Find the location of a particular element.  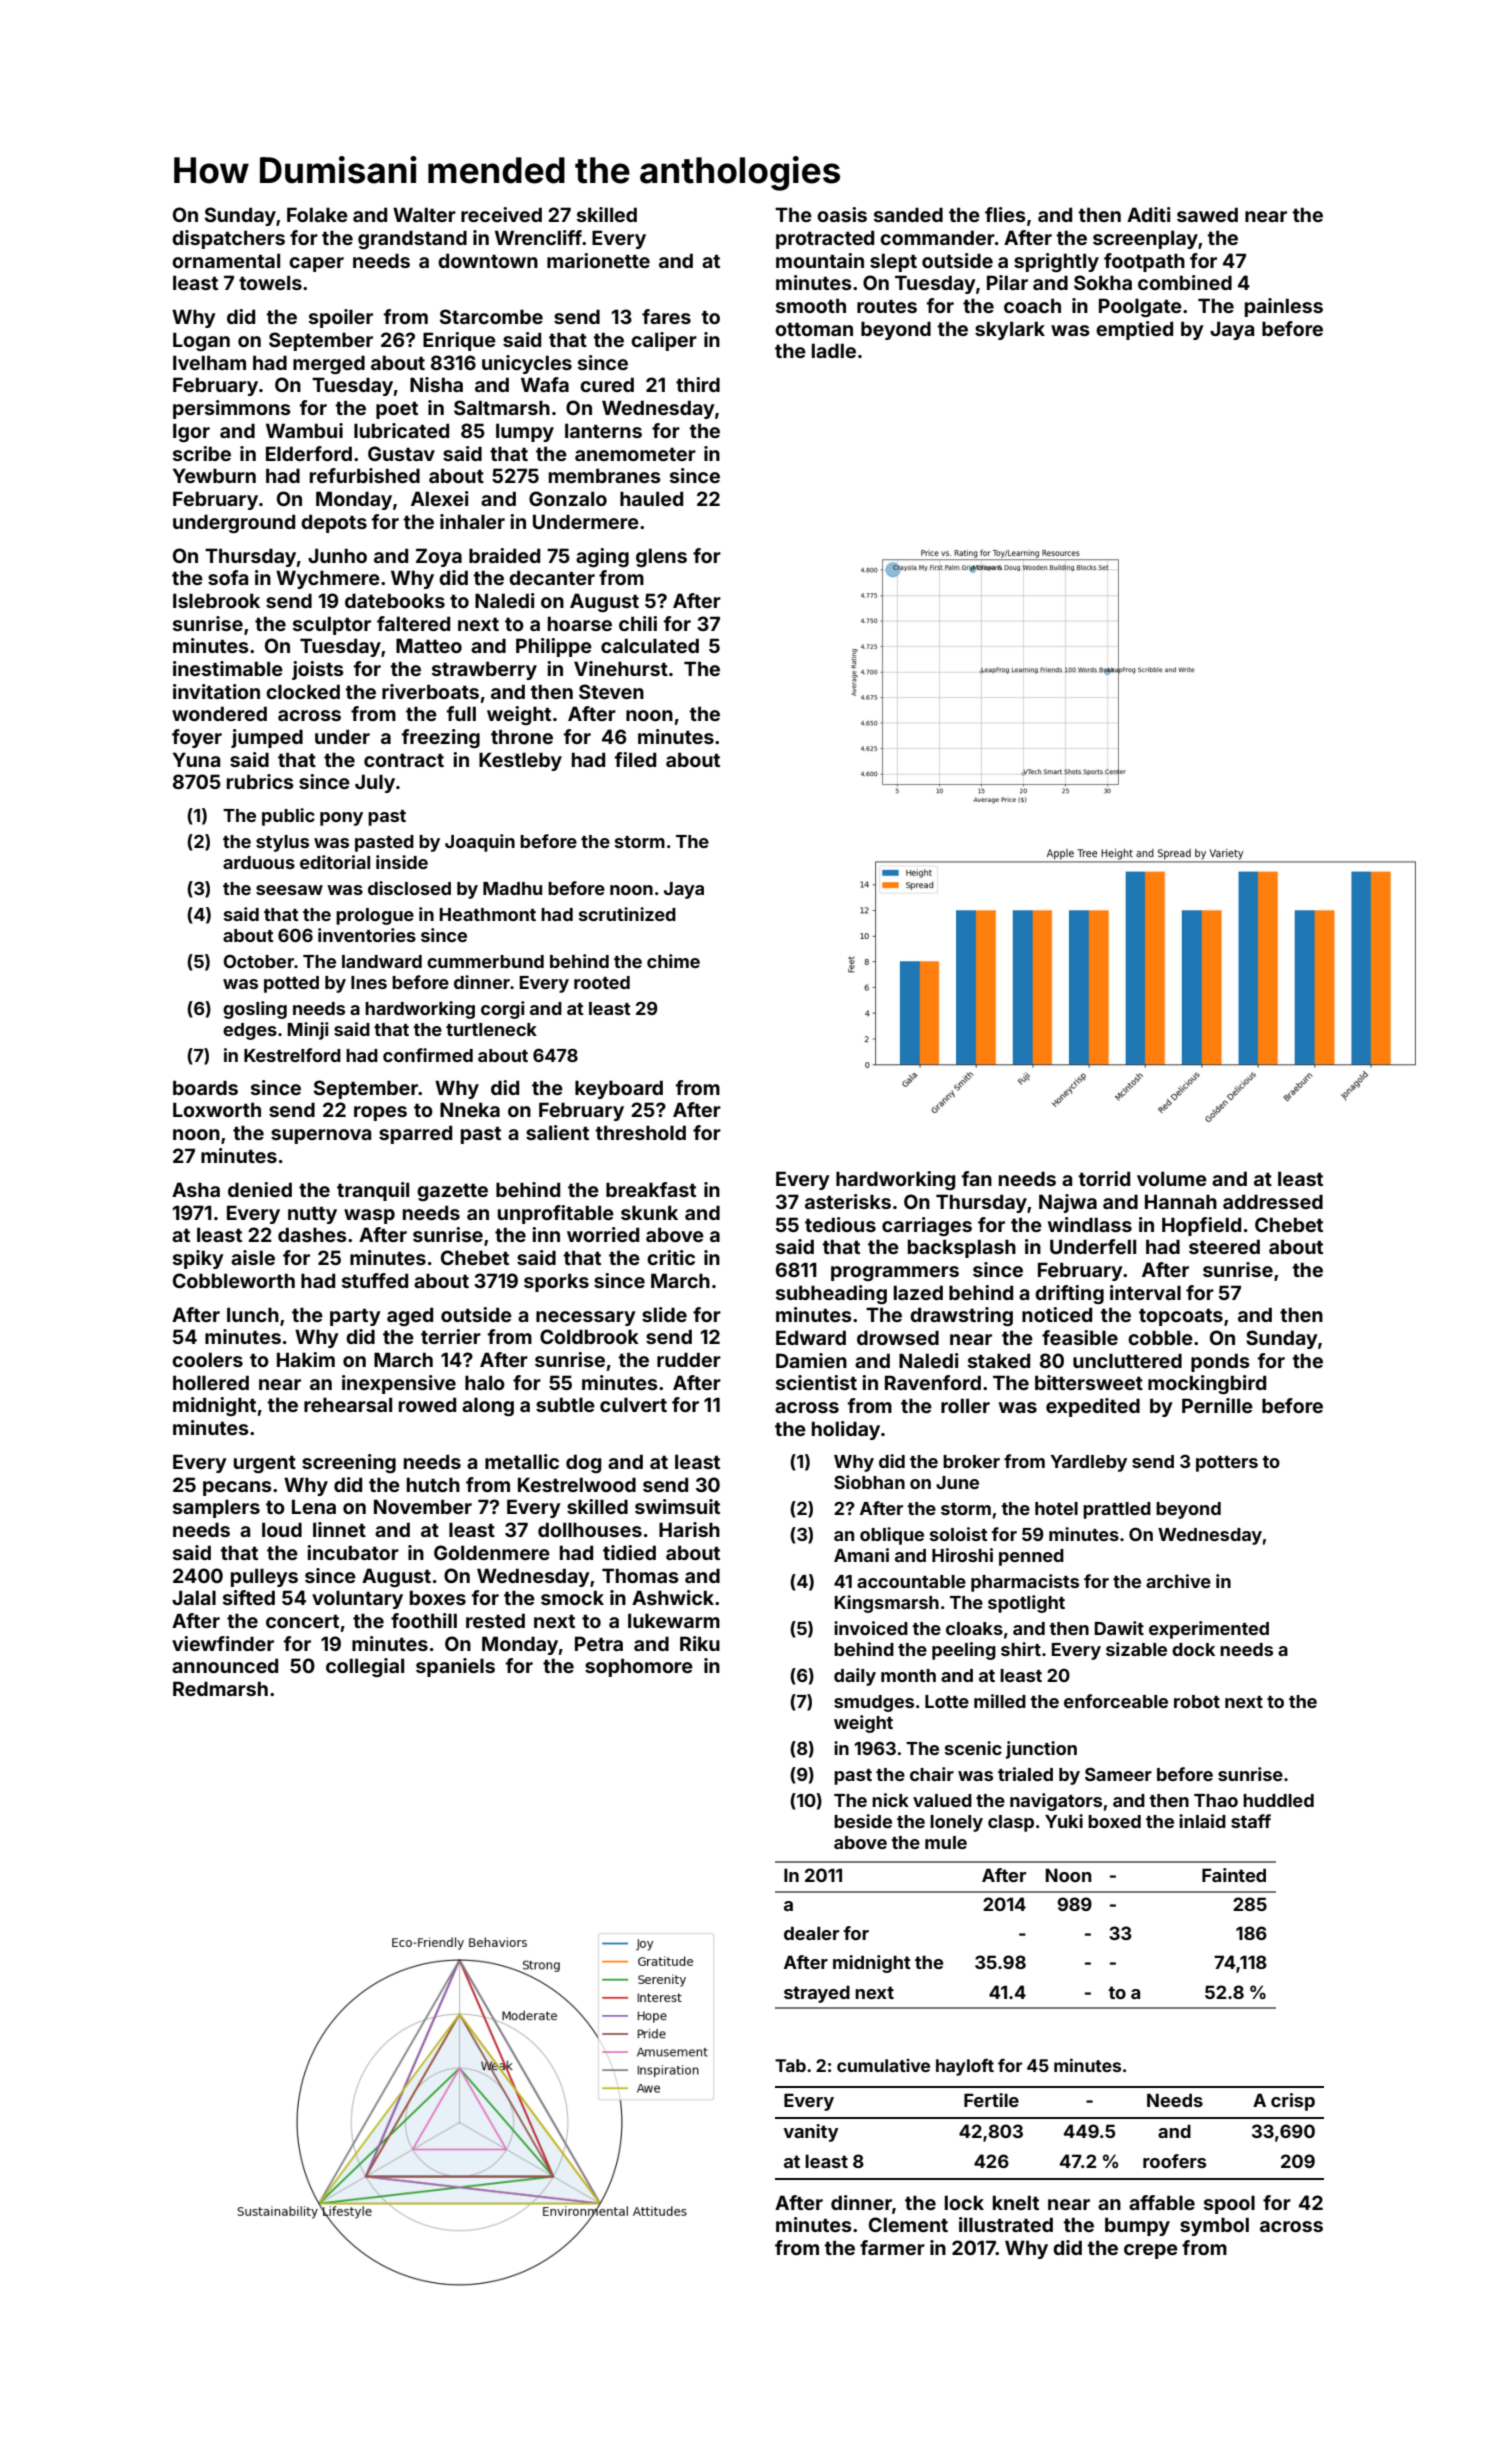

painless is located at coordinates (1284, 307).
